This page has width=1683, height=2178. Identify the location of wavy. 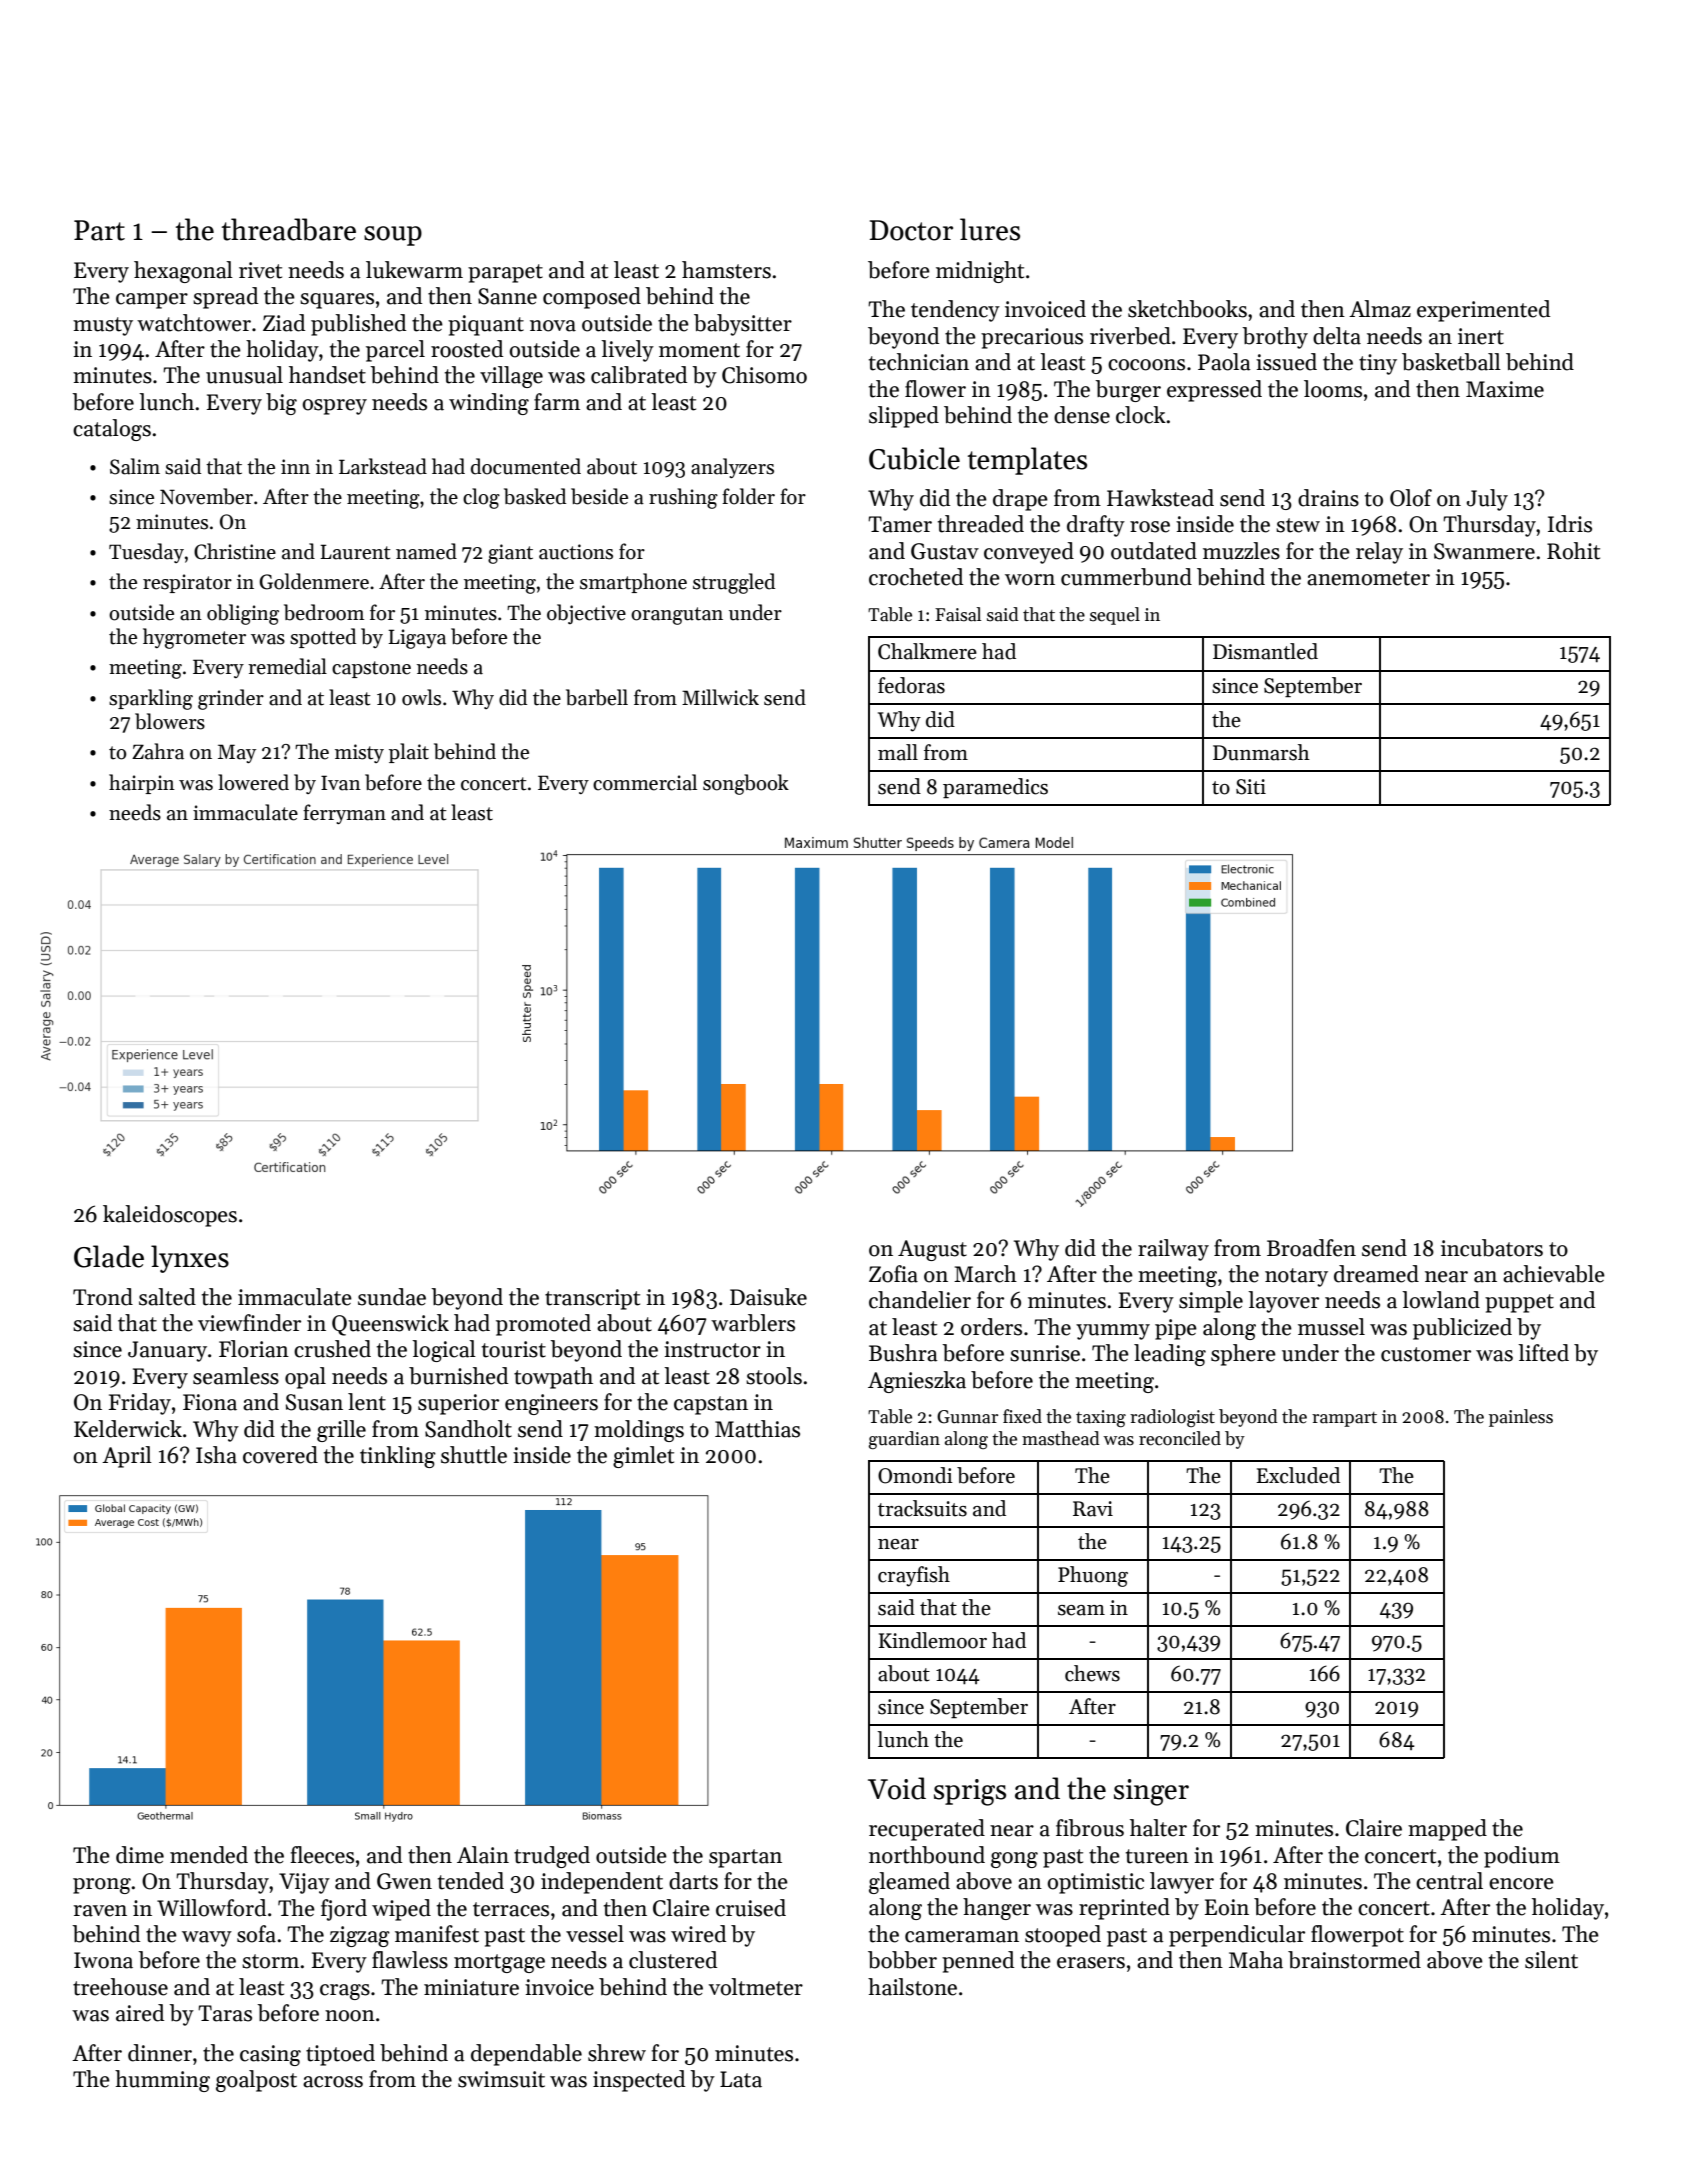
(207, 1939).
